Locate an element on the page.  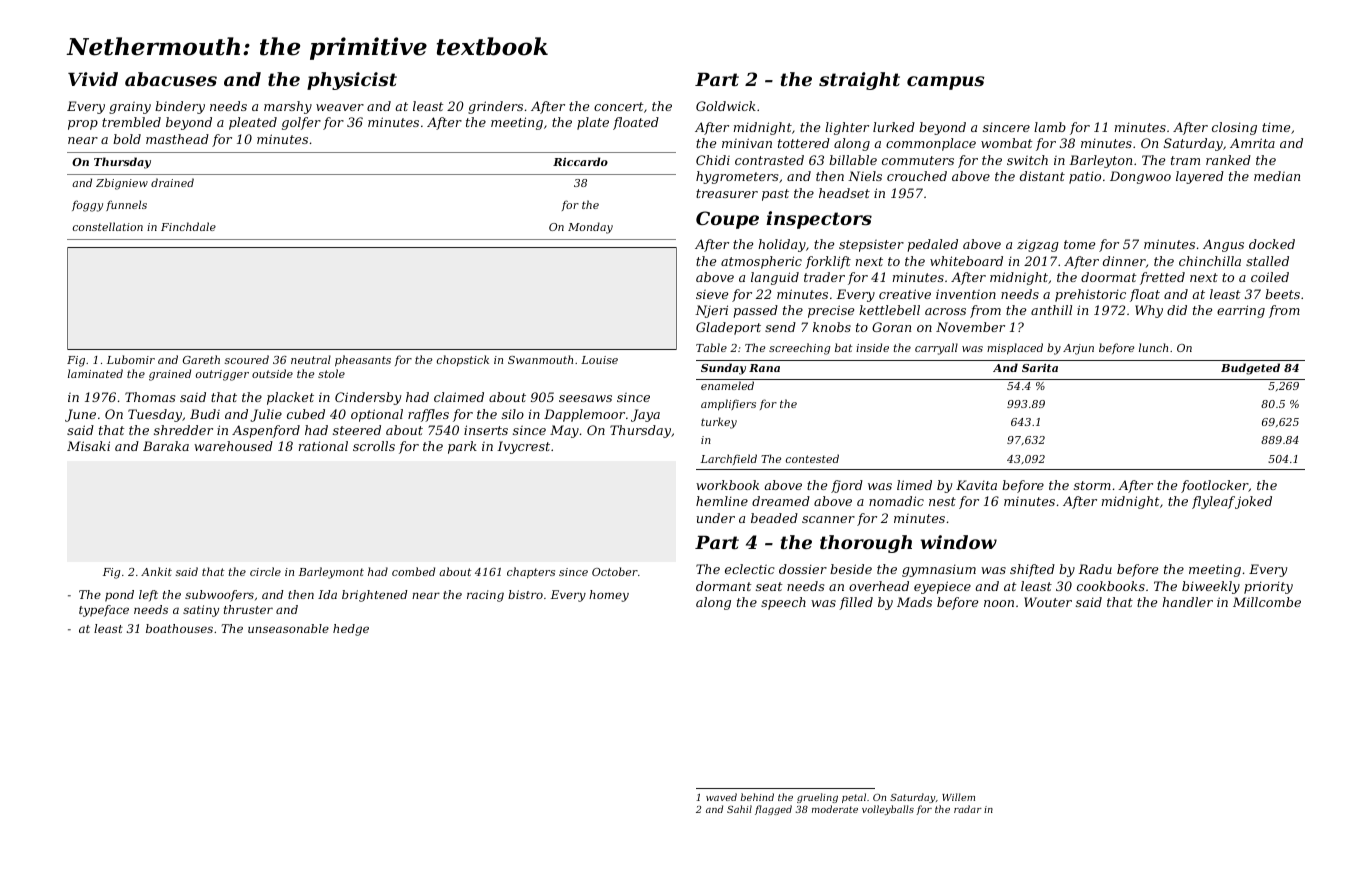
storm is located at coordinates (1092, 485).
